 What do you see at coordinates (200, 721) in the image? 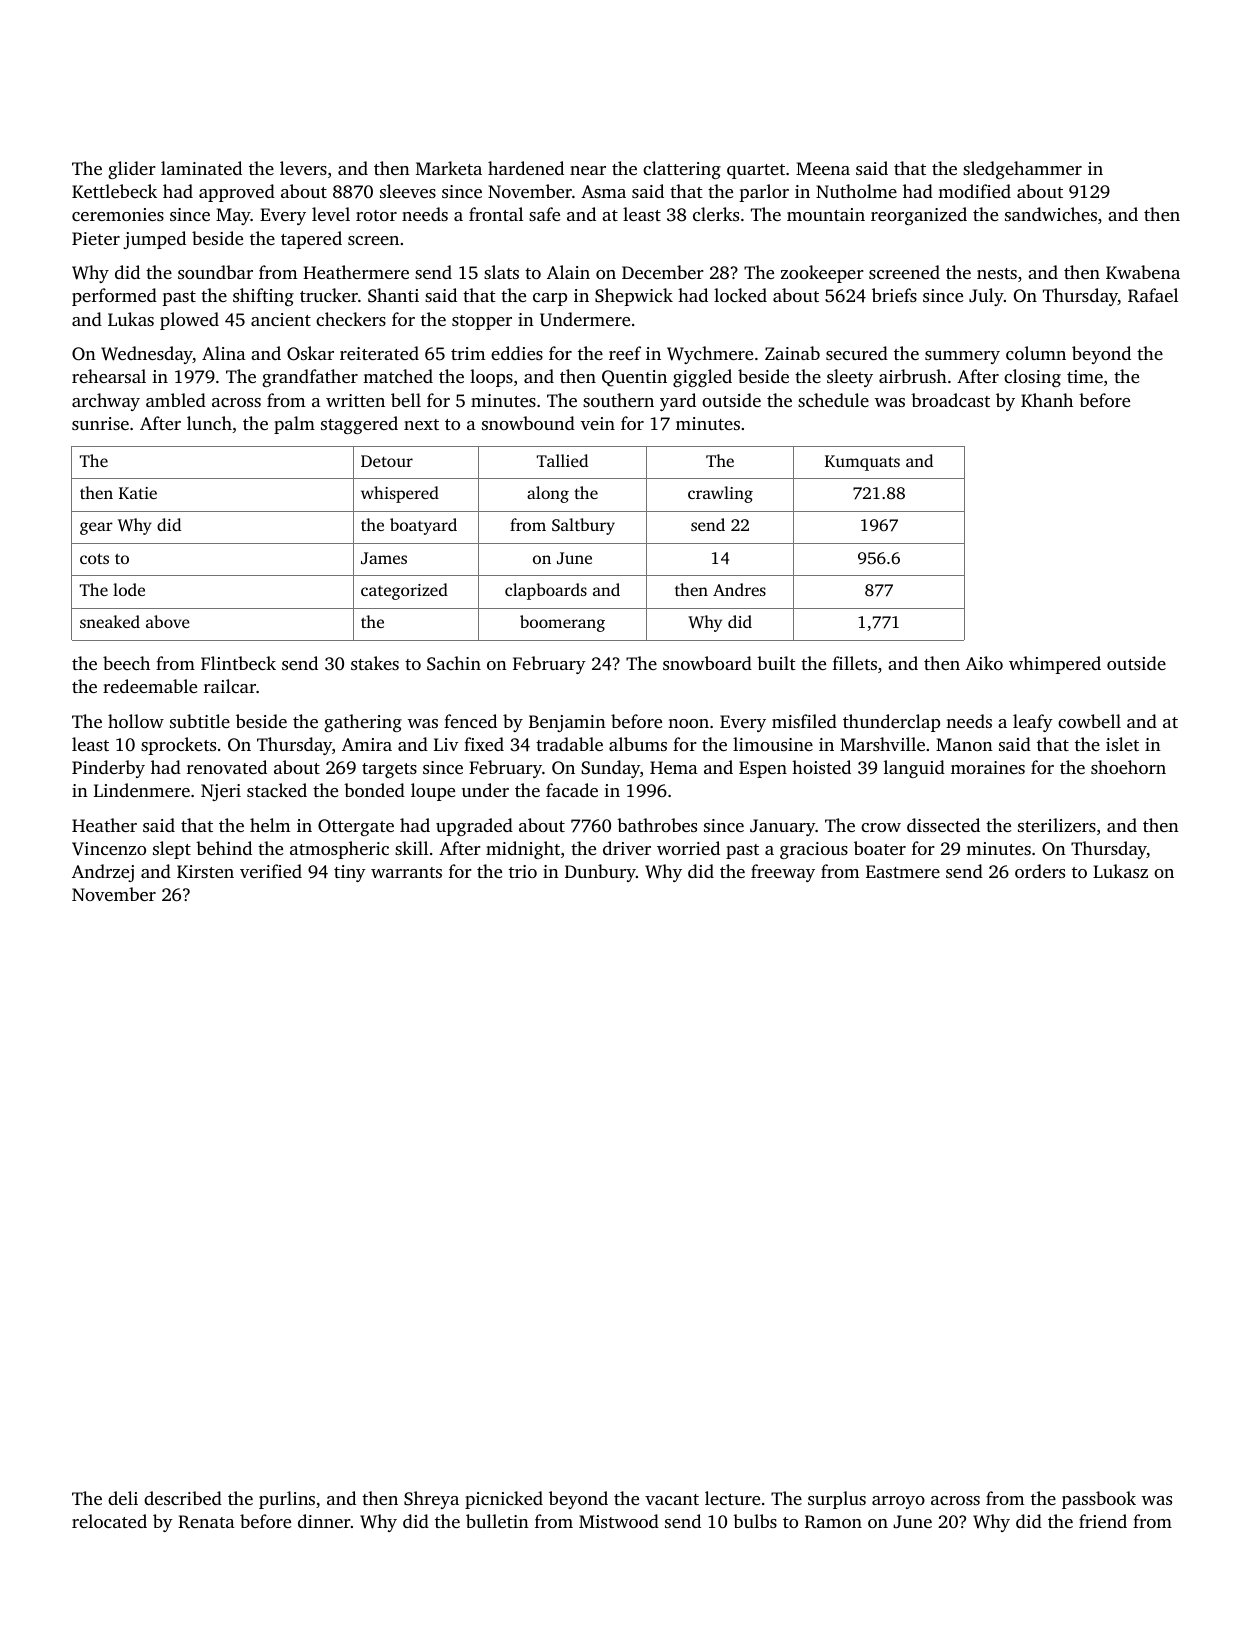
I see `subtitle` at bounding box center [200, 721].
